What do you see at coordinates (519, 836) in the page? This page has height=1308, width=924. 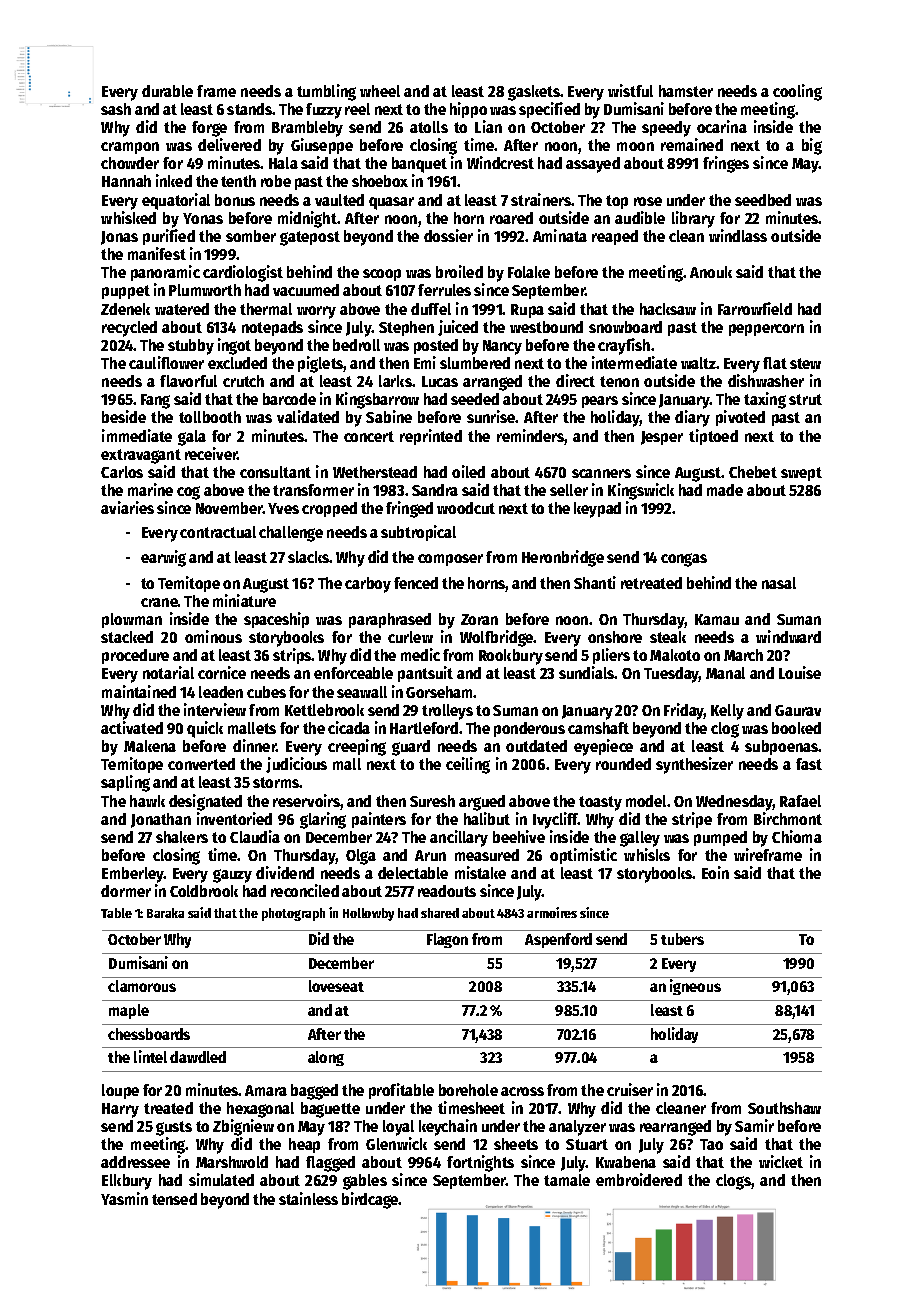 I see `beehive` at bounding box center [519, 836].
